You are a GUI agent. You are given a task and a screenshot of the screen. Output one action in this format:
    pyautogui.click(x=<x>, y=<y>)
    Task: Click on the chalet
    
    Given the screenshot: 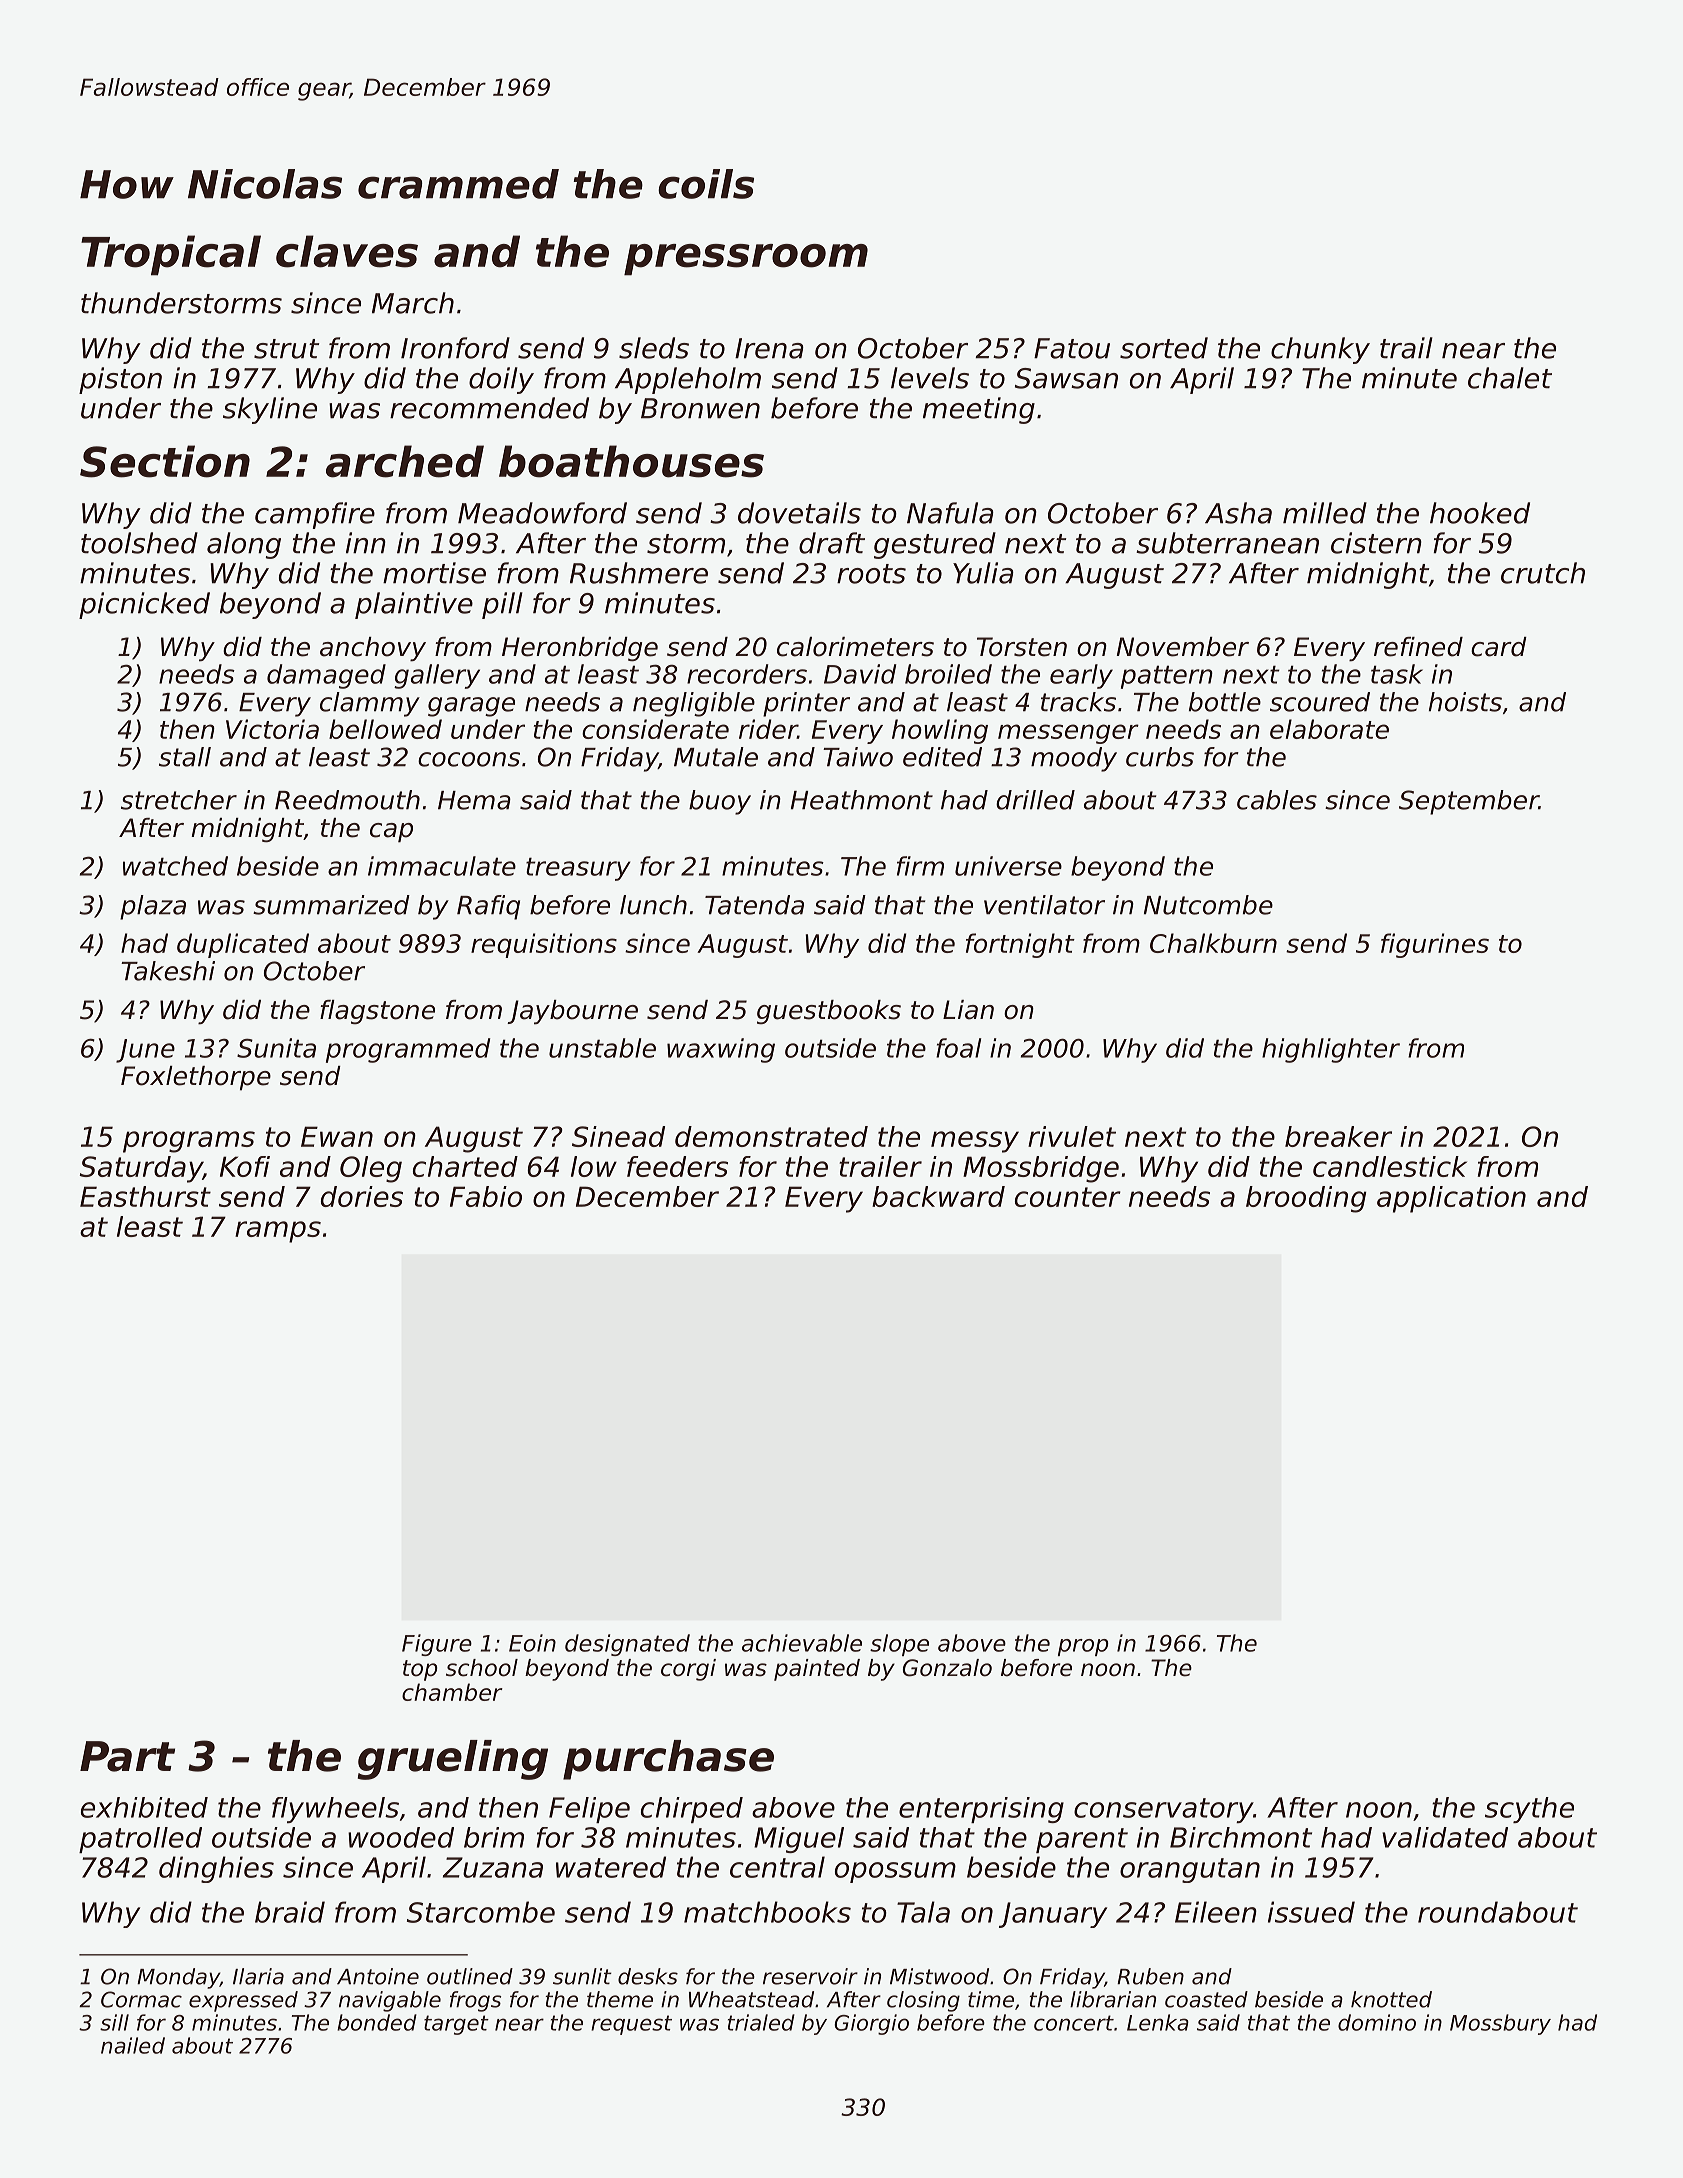 What is the action you would take?
    pyautogui.click(x=1510, y=378)
